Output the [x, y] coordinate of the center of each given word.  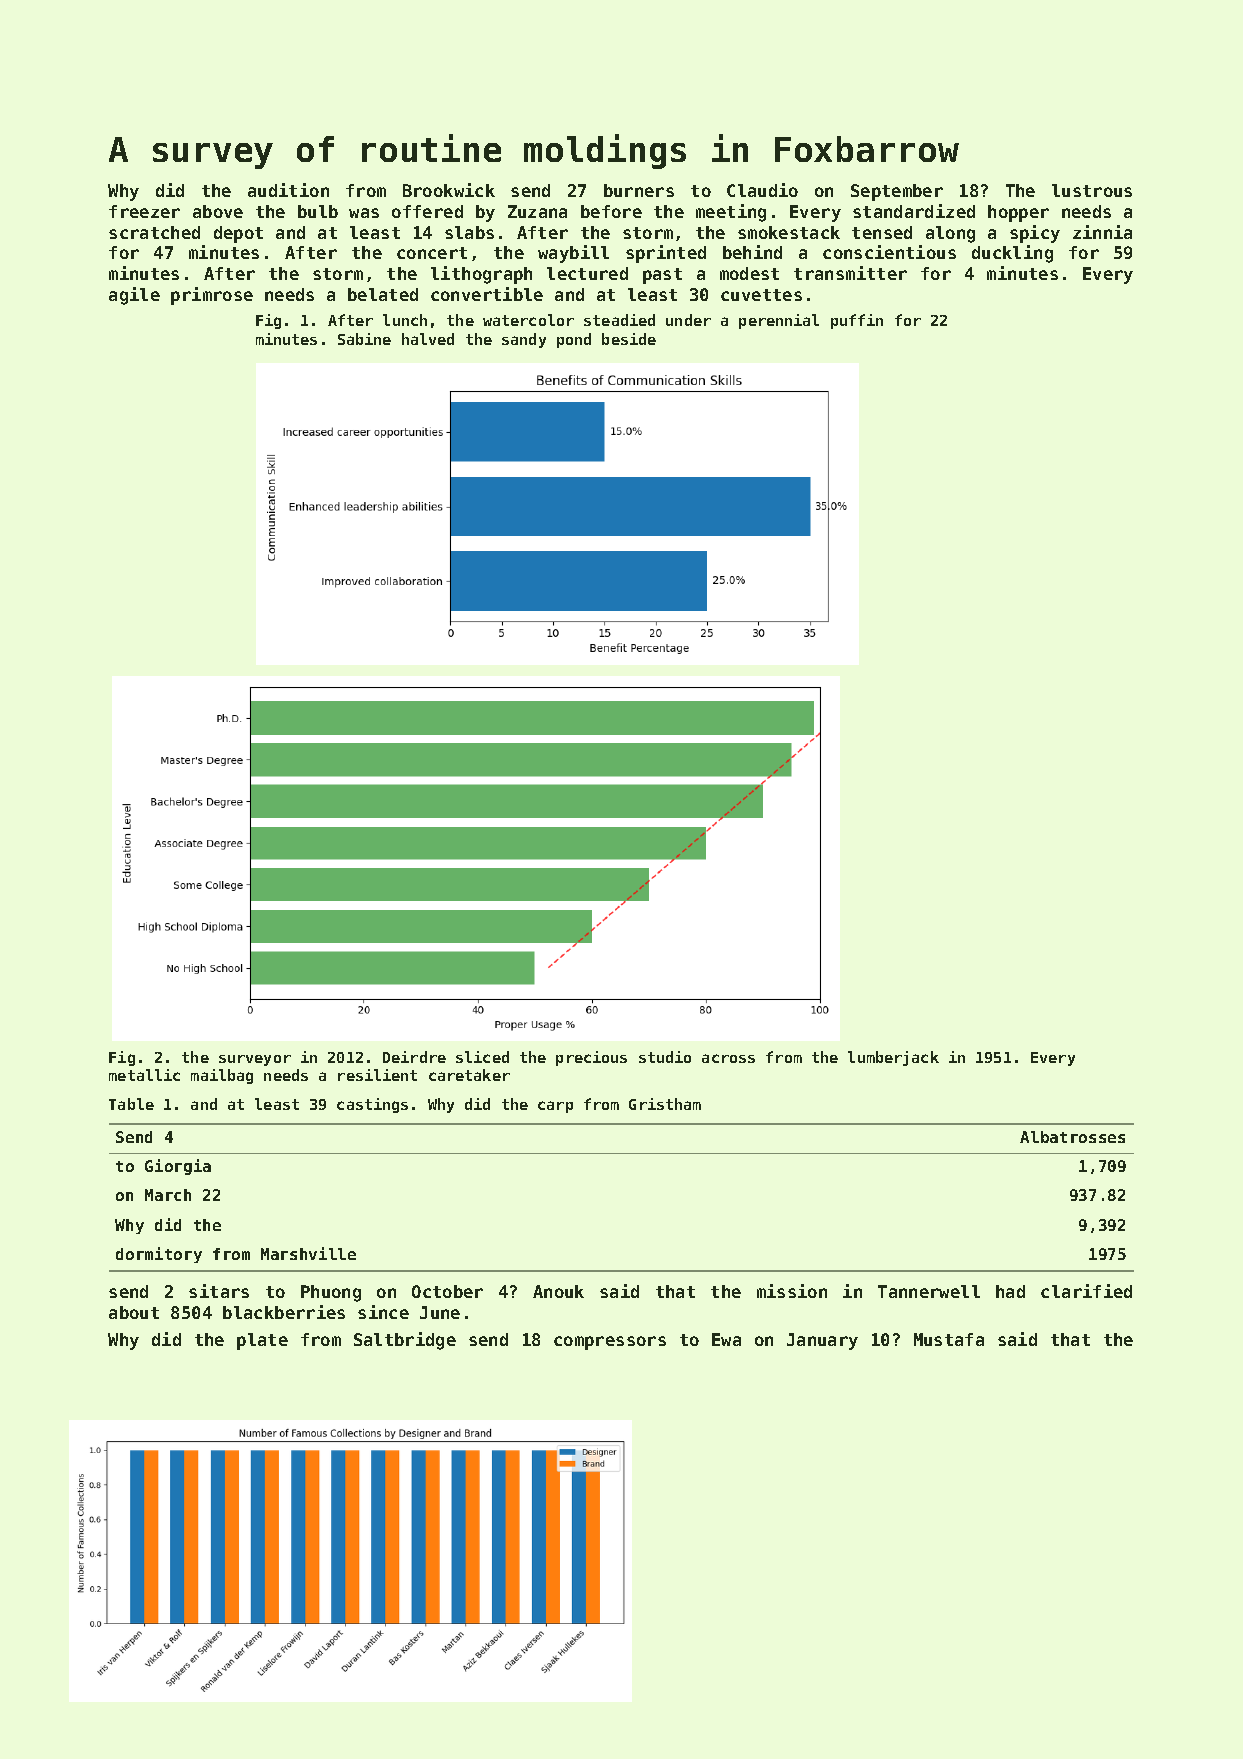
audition [288, 190]
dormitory [159, 1255]
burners [639, 190]
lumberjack [893, 1058]
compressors [610, 1343]
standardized [914, 211]
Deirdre [414, 1057]
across [728, 1058]
